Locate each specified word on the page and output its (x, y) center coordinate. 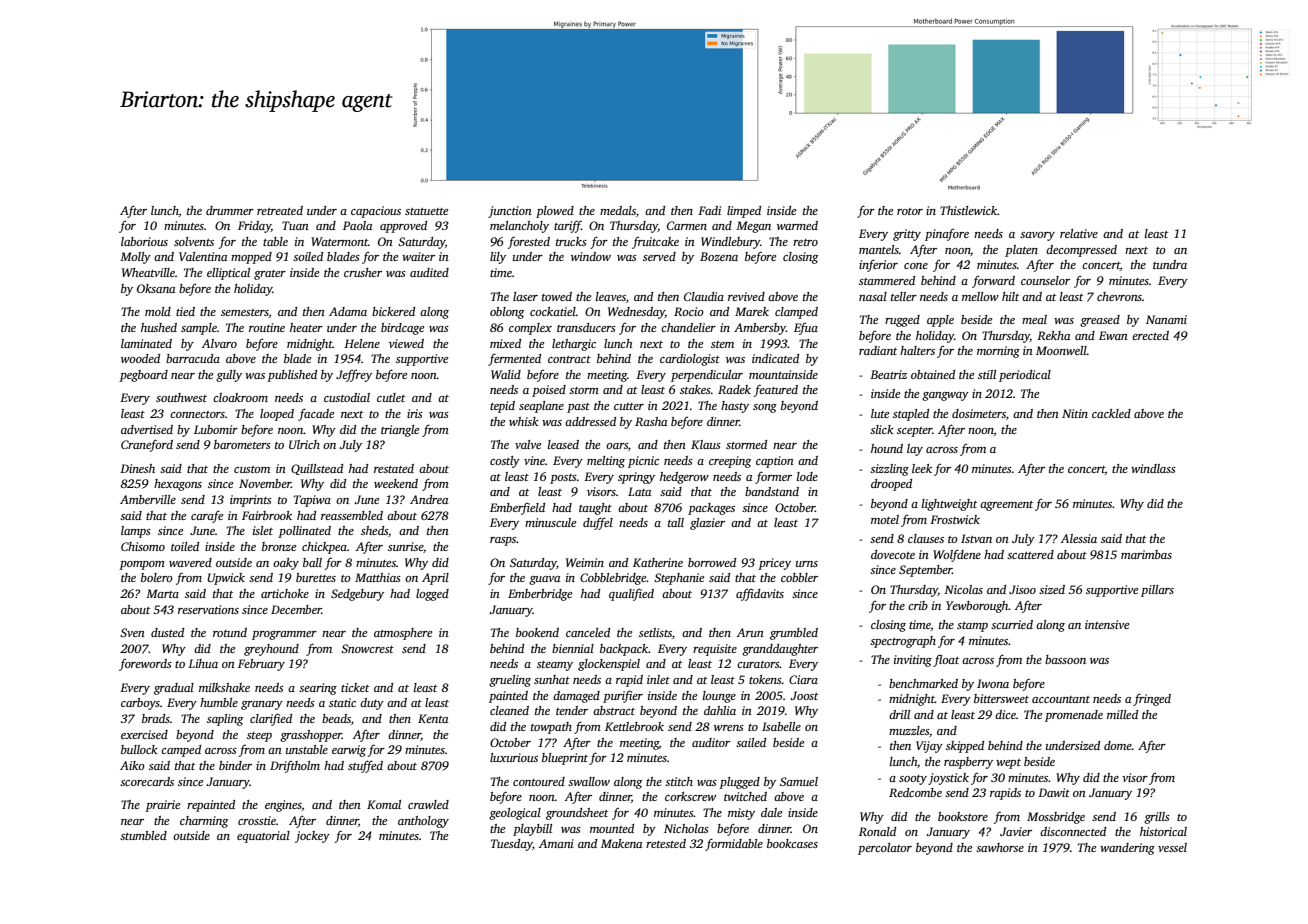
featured (776, 390)
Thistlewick (969, 210)
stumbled (143, 835)
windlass (1153, 468)
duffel (598, 523)
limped (744, 212)
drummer (230, 210)
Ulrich (304, 444)
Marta (162, 593)
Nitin (1075, 413)
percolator (885, 849)
